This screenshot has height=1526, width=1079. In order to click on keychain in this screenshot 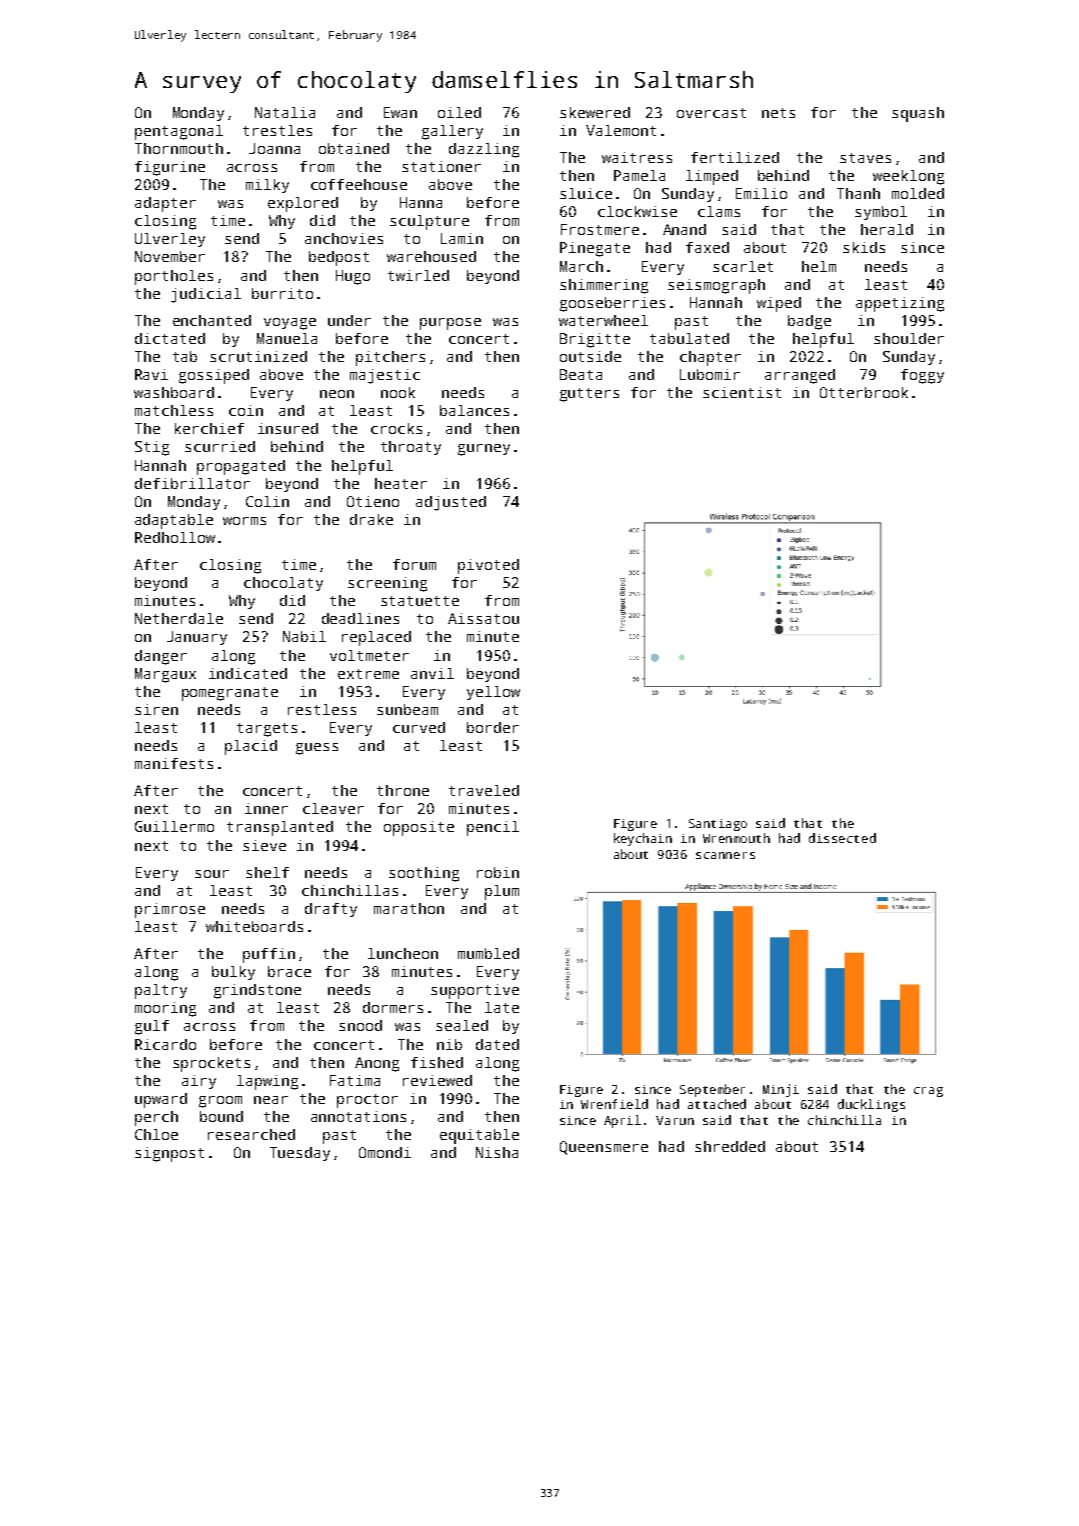, I will do `click(643, 839)`.
